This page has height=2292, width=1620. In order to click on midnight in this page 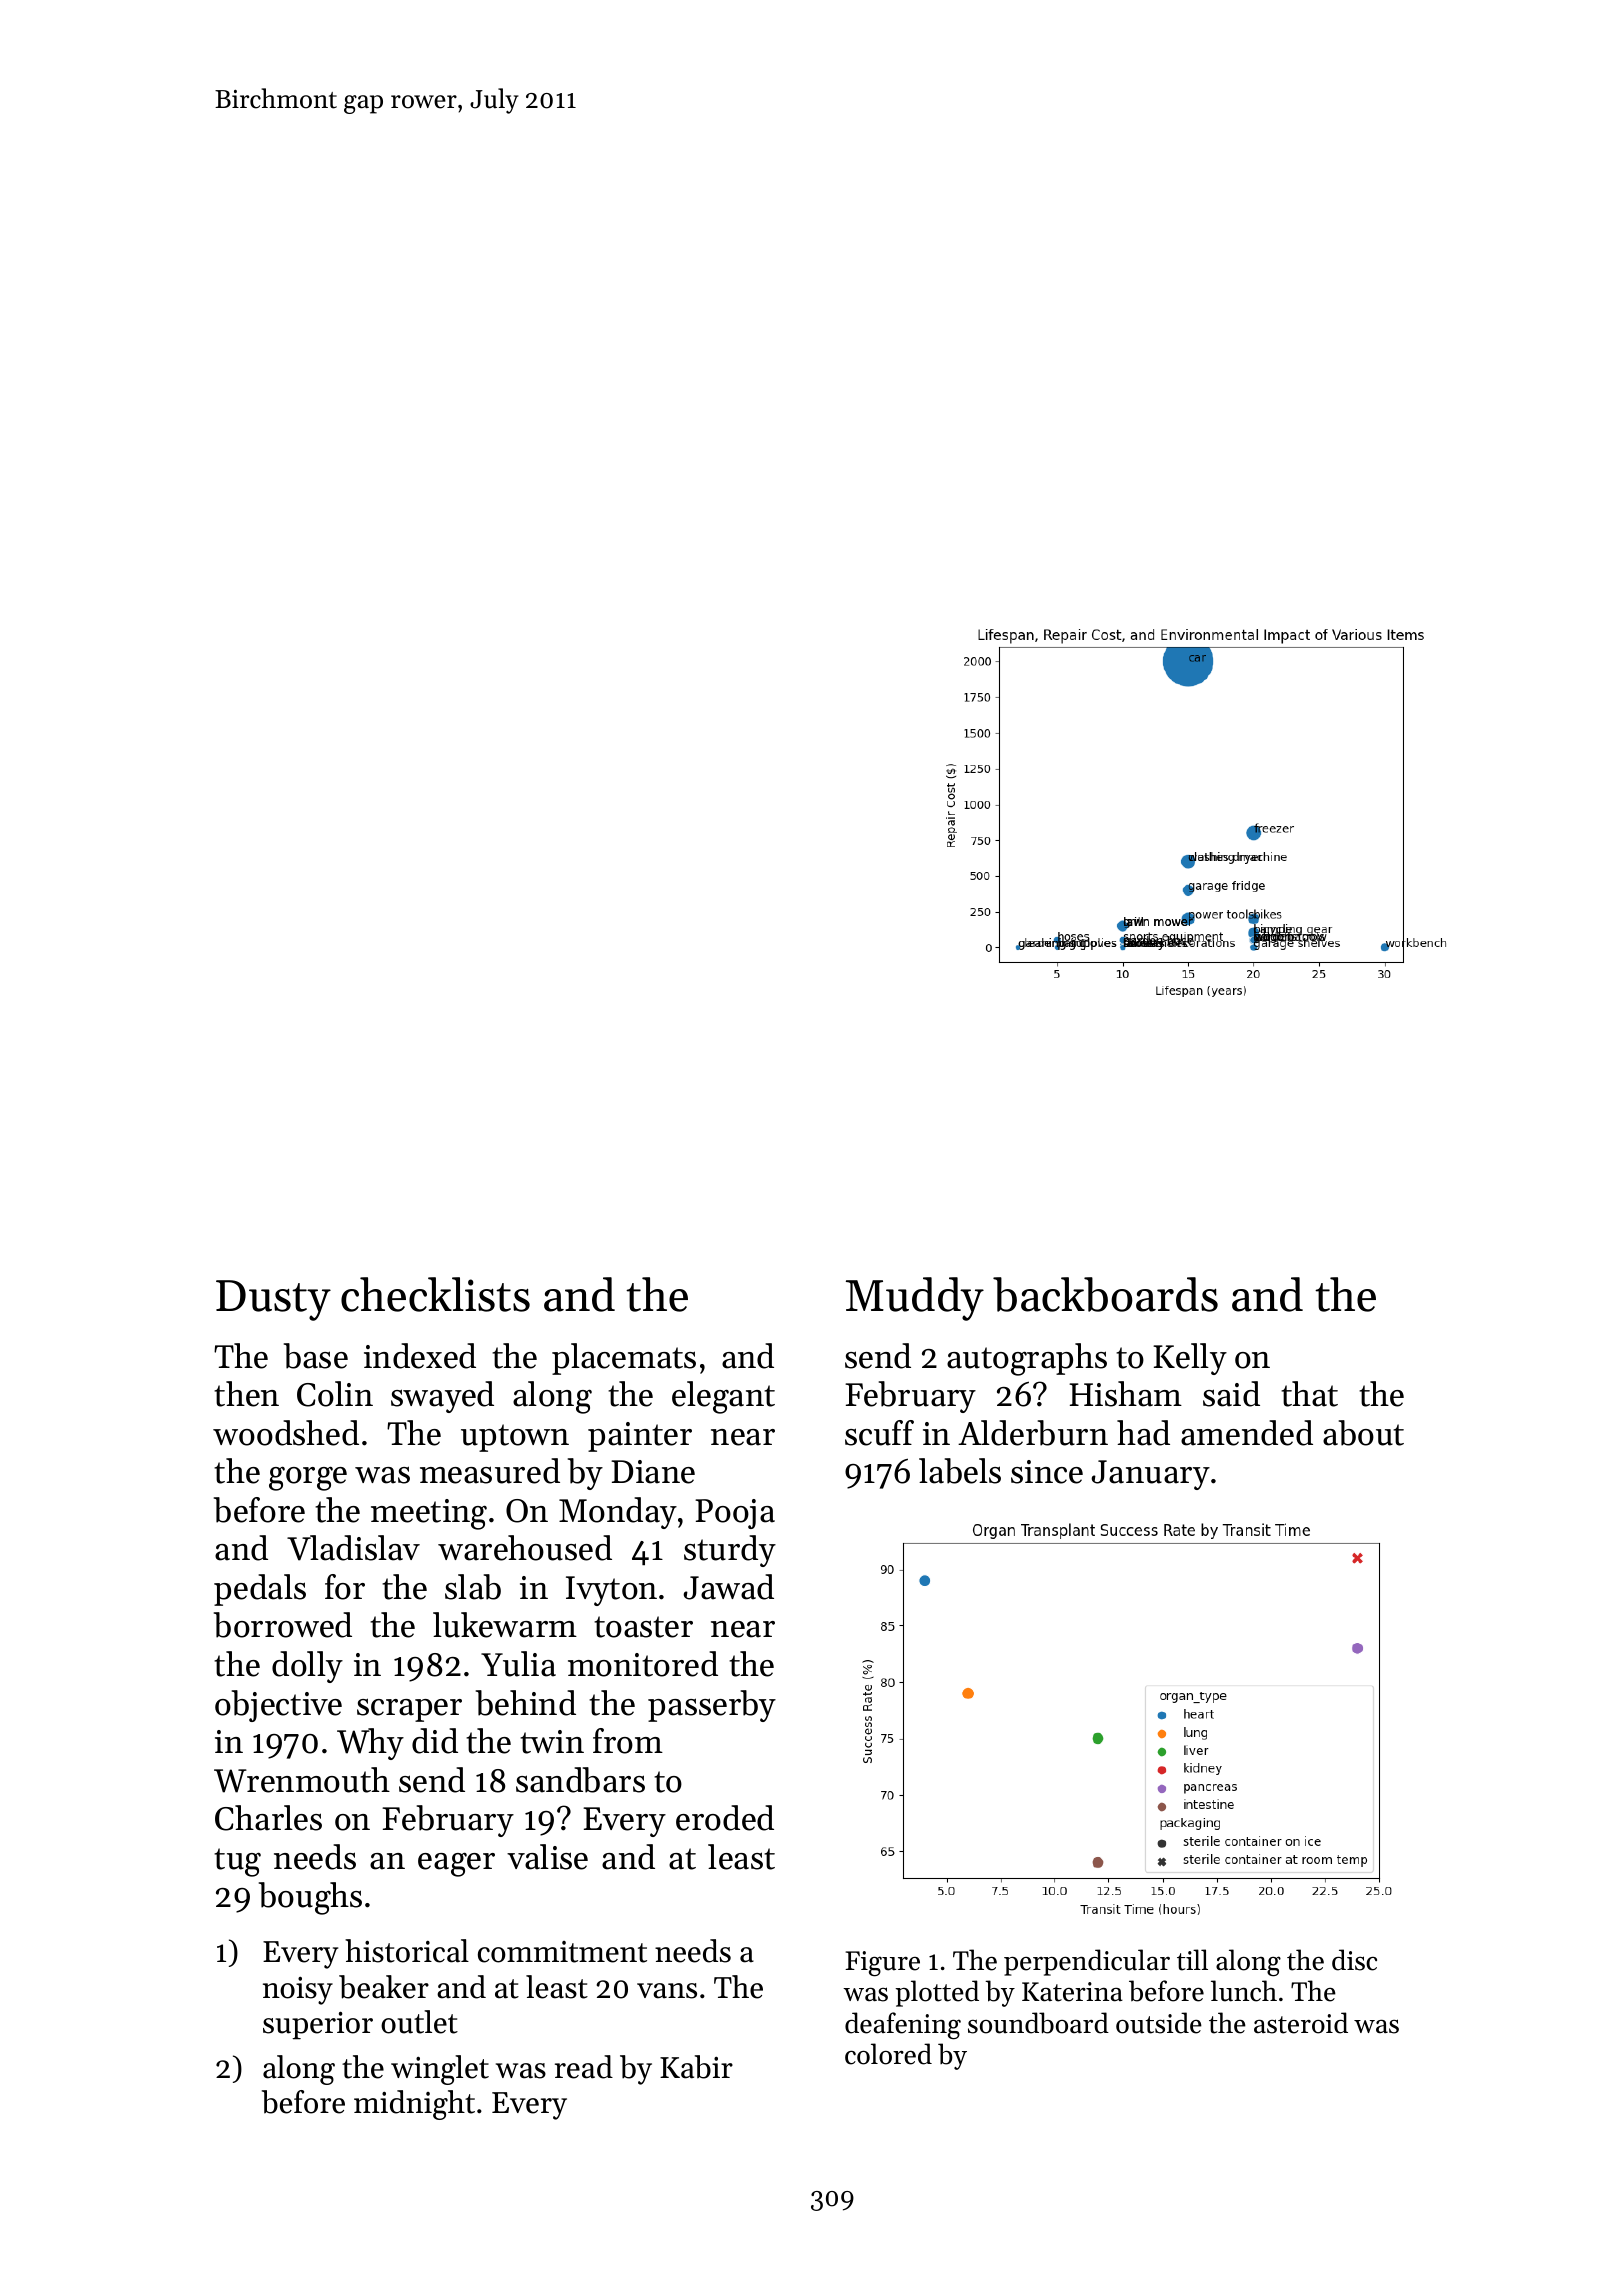, I will do `click(414, 2105)`.
